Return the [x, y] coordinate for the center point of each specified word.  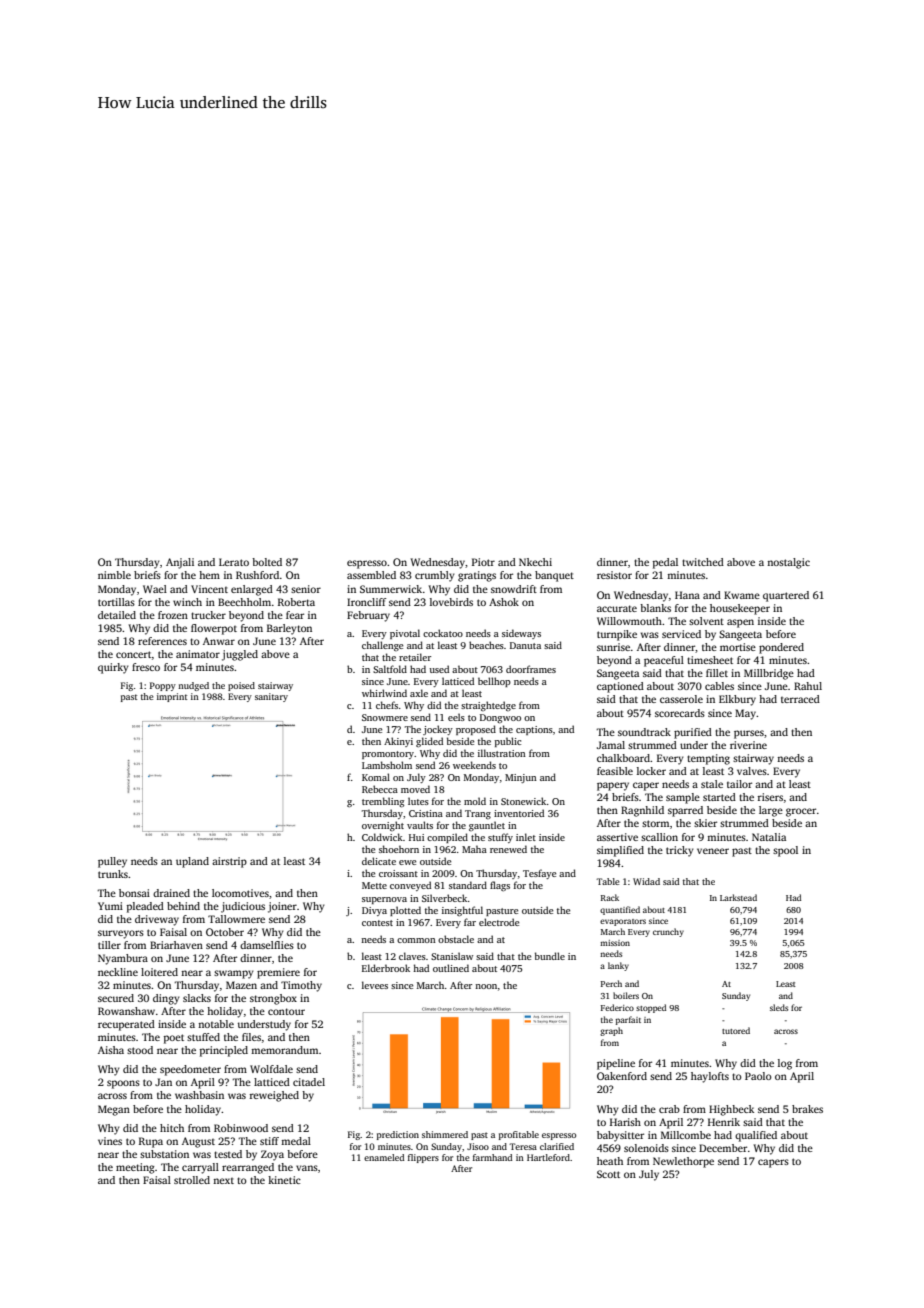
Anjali [180, 563]
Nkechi [535, 562]
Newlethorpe [683, 1162]
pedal [665, 563]
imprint [172, 697]
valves [752, 771]
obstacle [456, 939]
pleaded [145, 907]
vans [307, 1168]
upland [192, 862]
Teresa [523, 1146]
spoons [123, 1084]
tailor [739, 784]
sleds [779, 1007]
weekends [474, 765]
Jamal [611, 745]
